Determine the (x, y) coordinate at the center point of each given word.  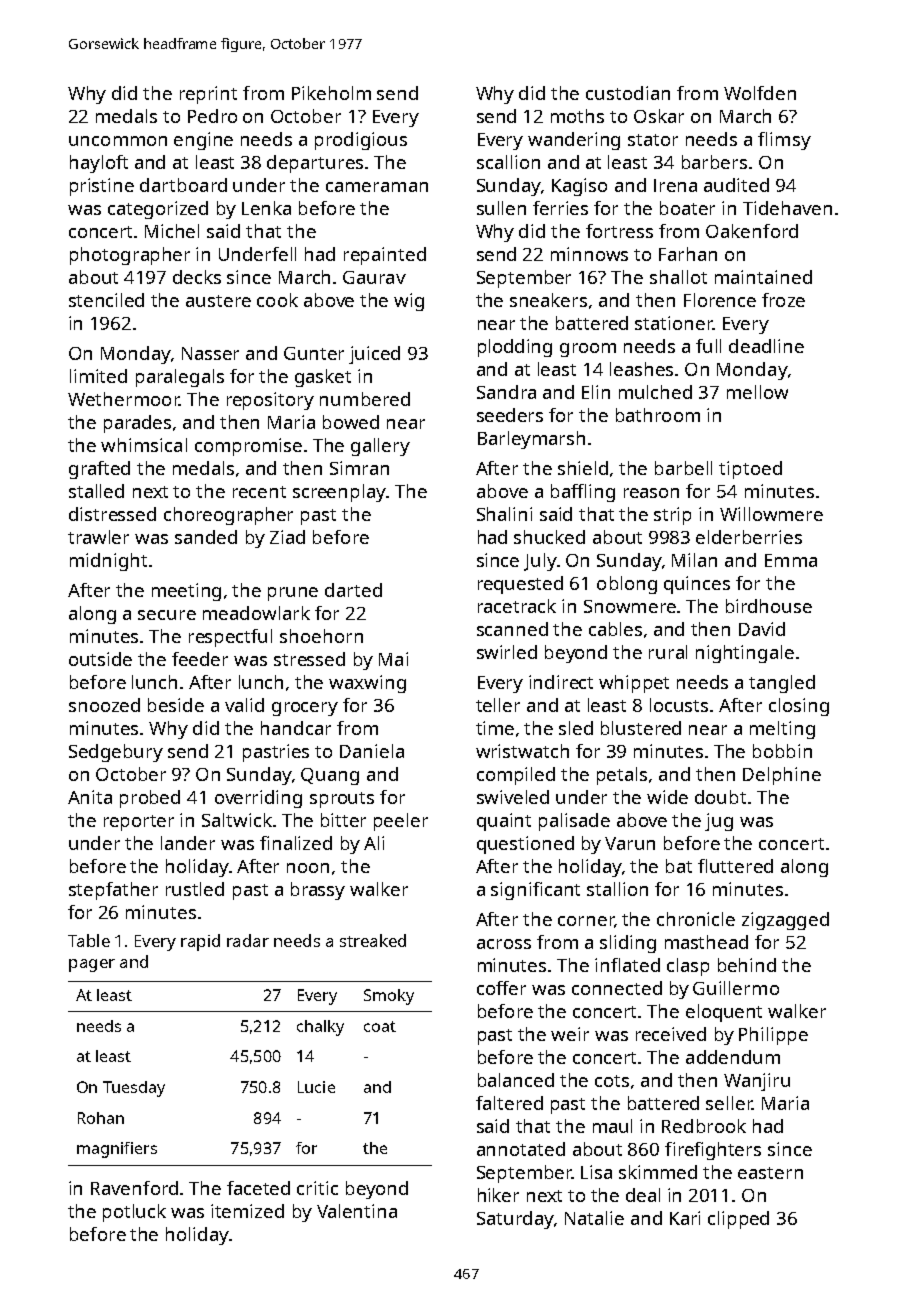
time (495, 728)
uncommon (118, 141)
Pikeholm (331, 93)
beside (176, 705)
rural (668, 652)
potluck (134, 1213)
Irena (675, 185)
